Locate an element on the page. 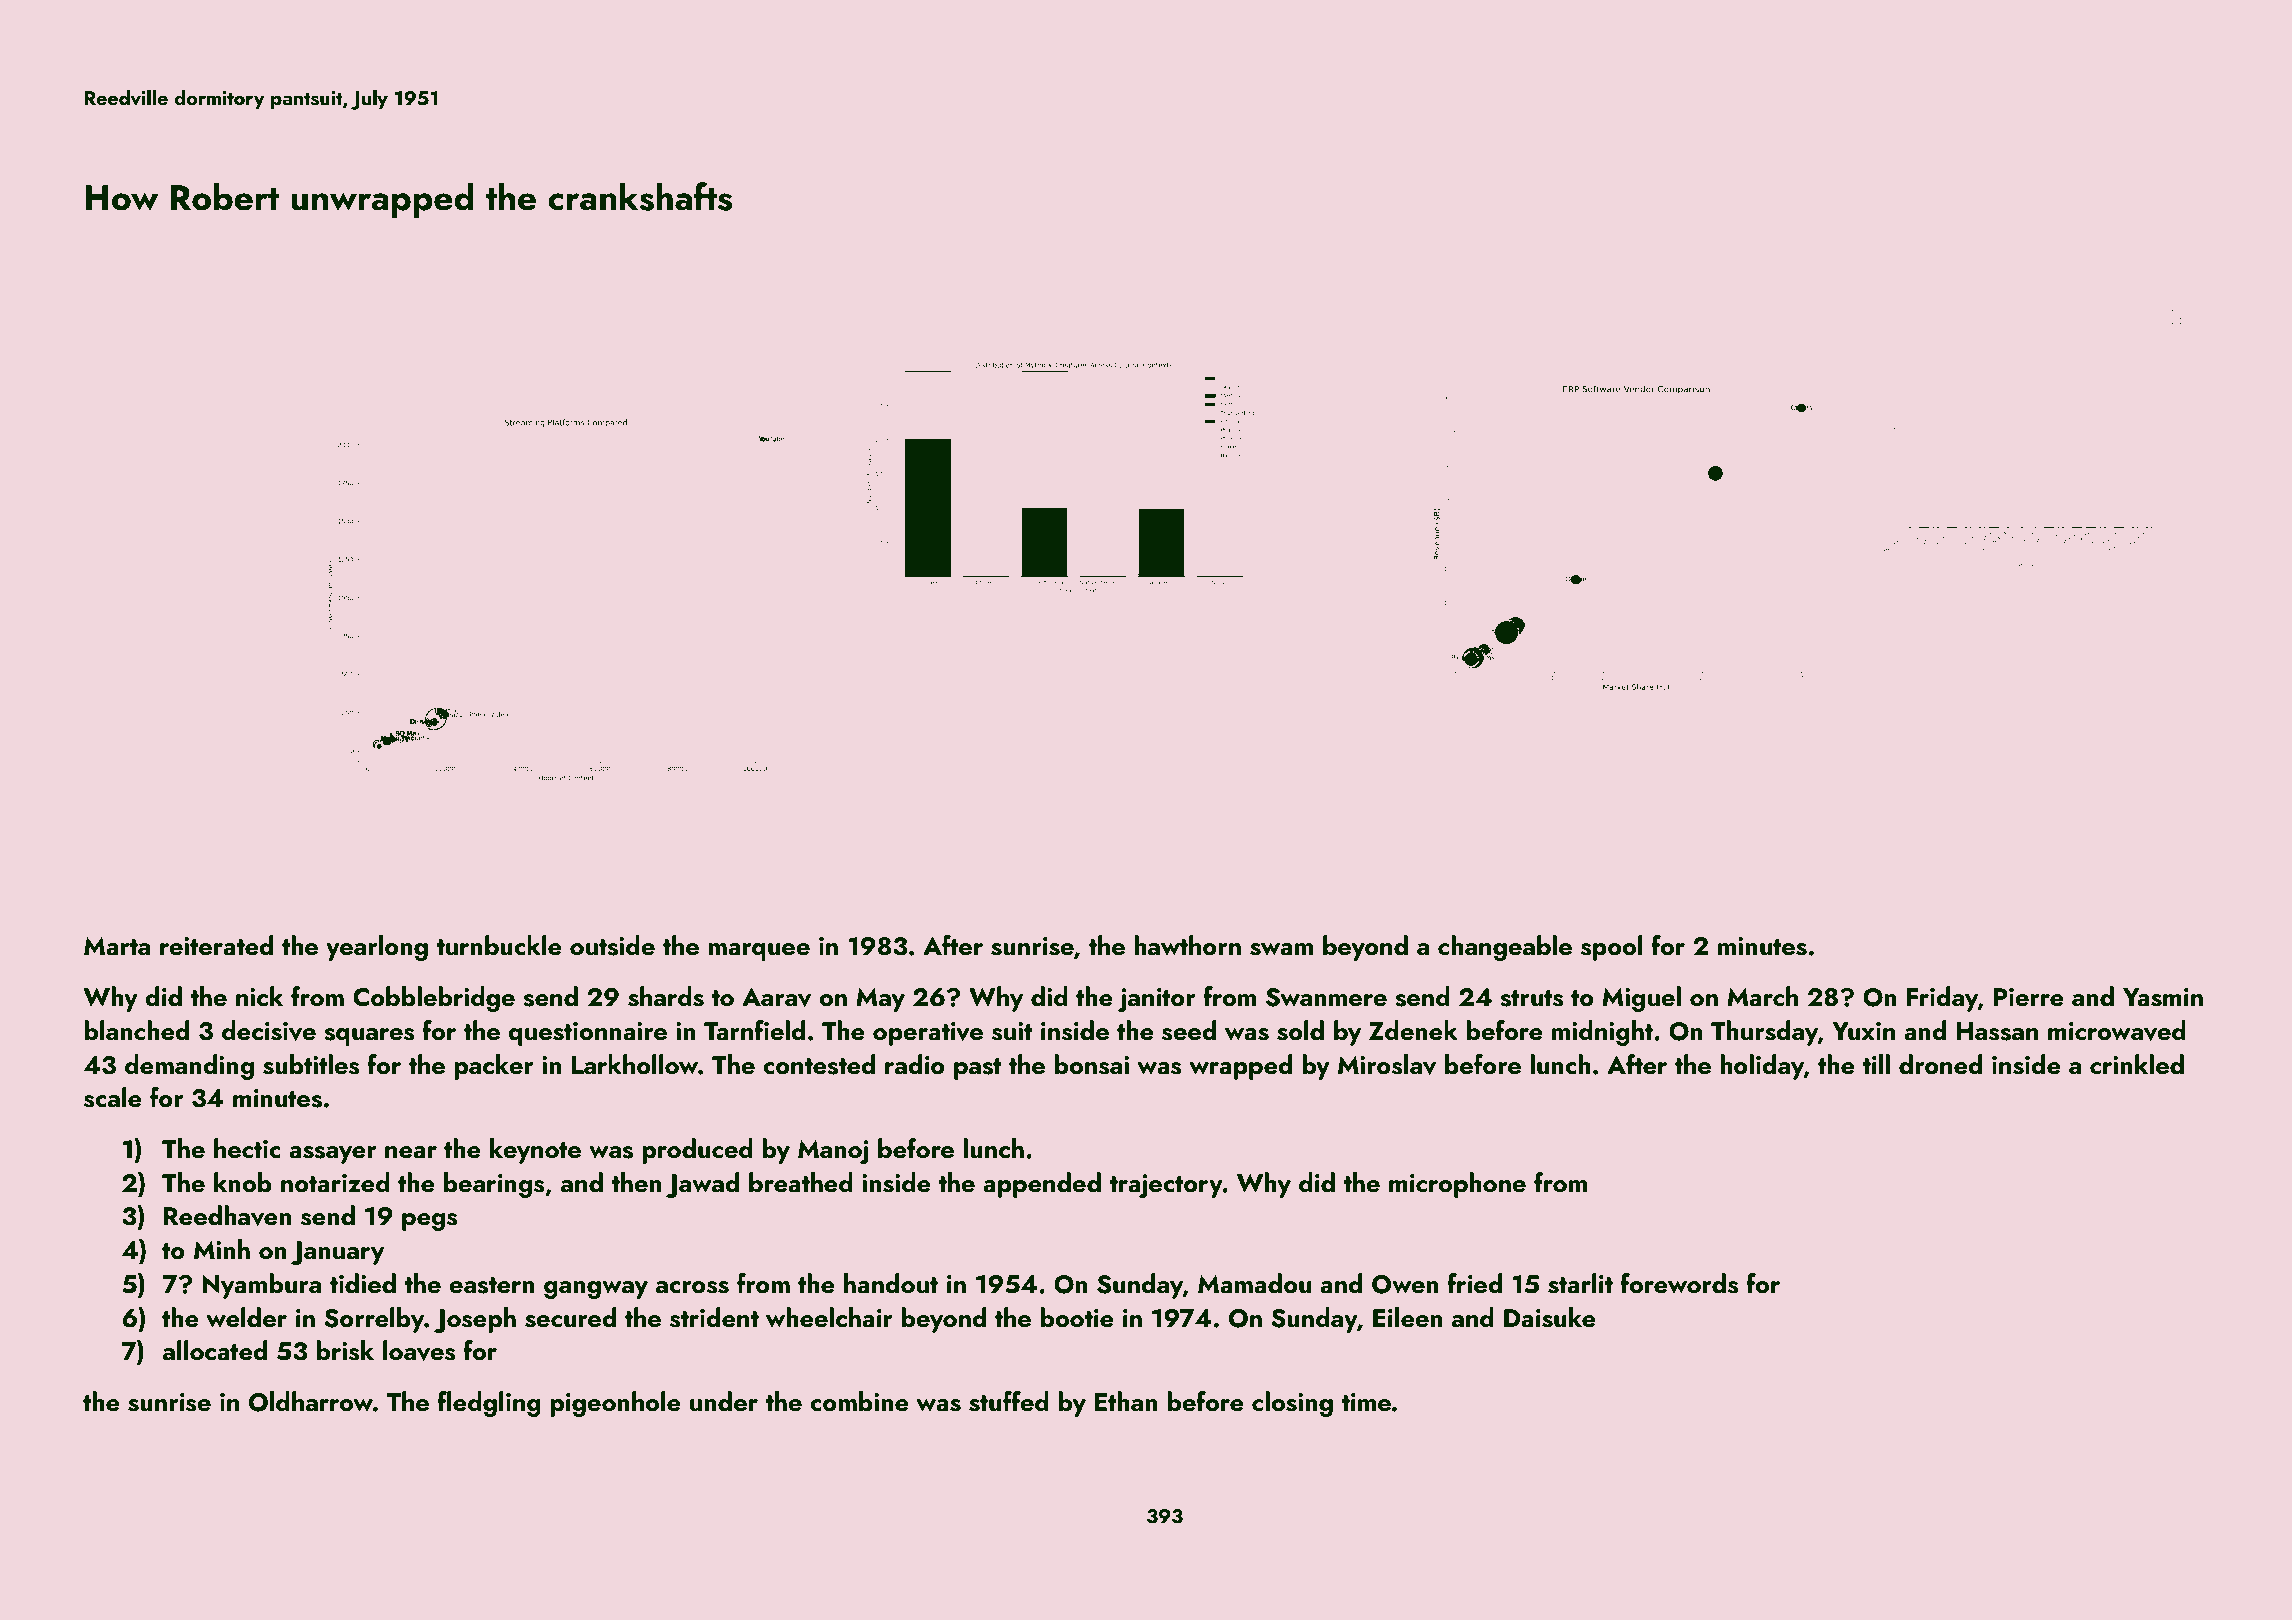  then is located at coordinates (636, 1182).
